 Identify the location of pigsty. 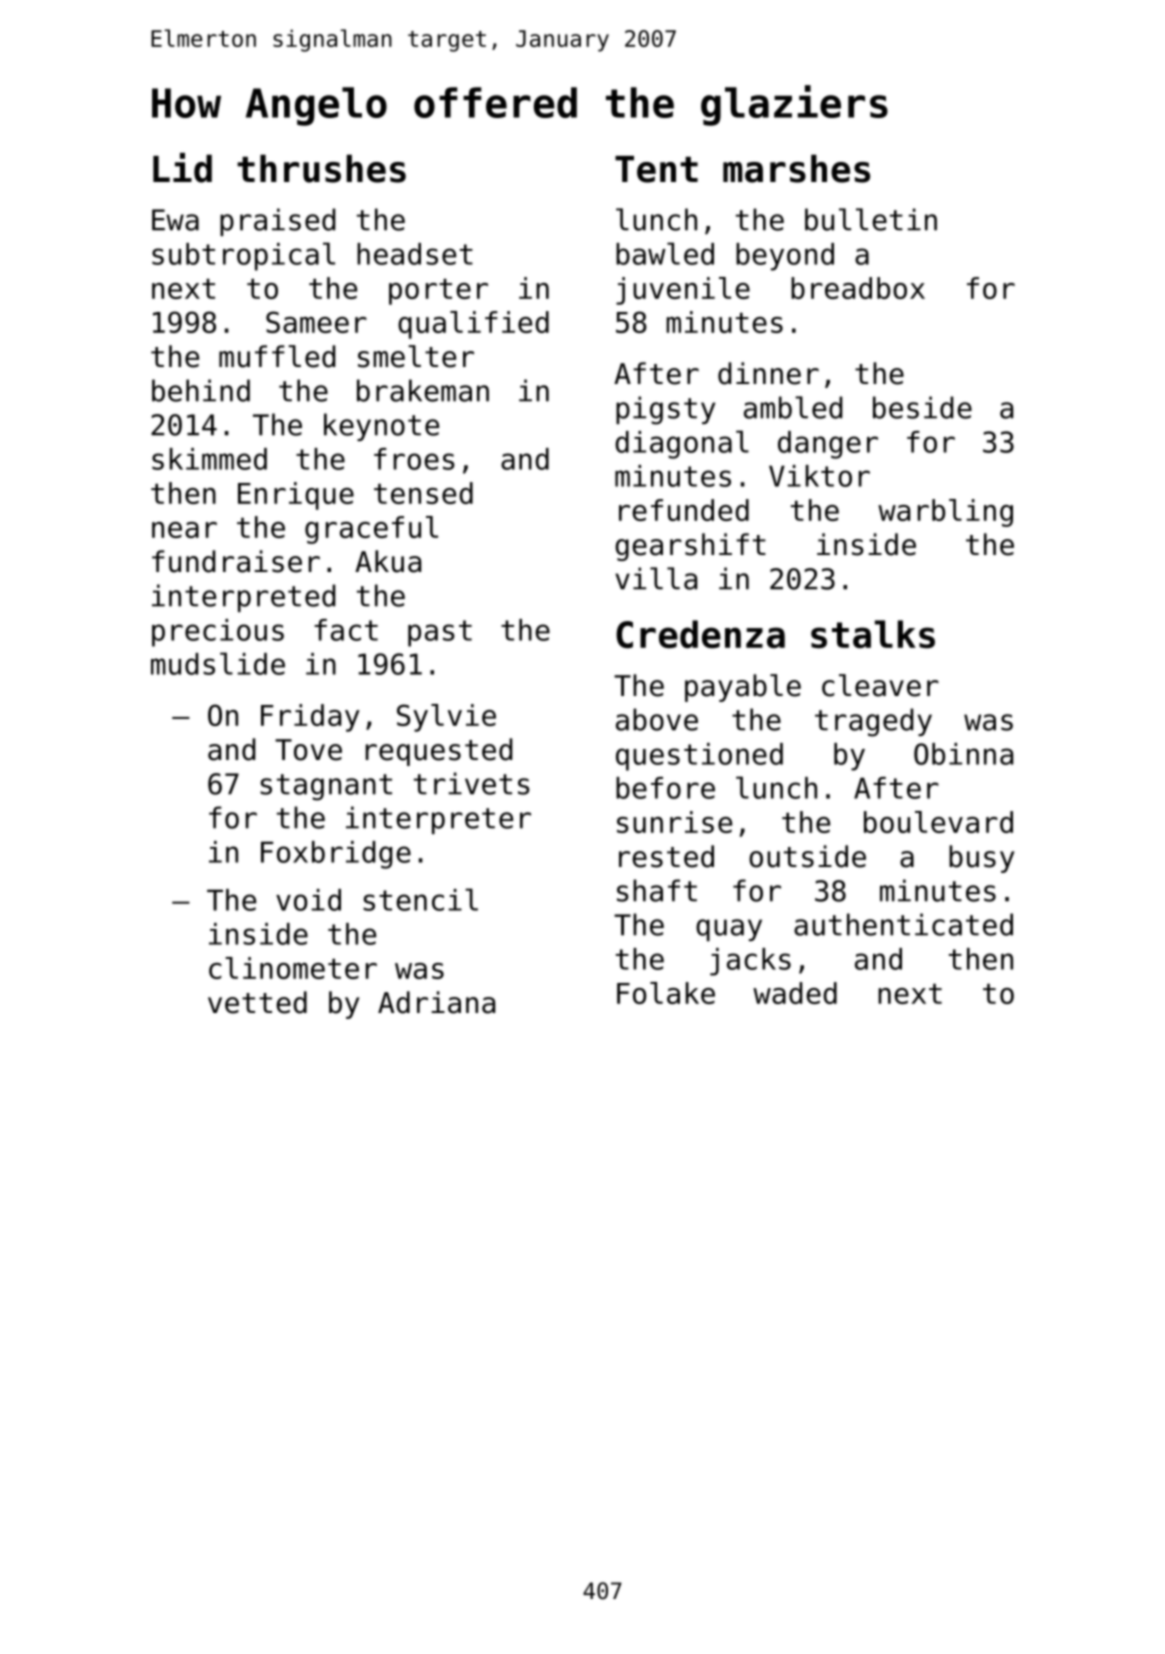
(665, 410).
